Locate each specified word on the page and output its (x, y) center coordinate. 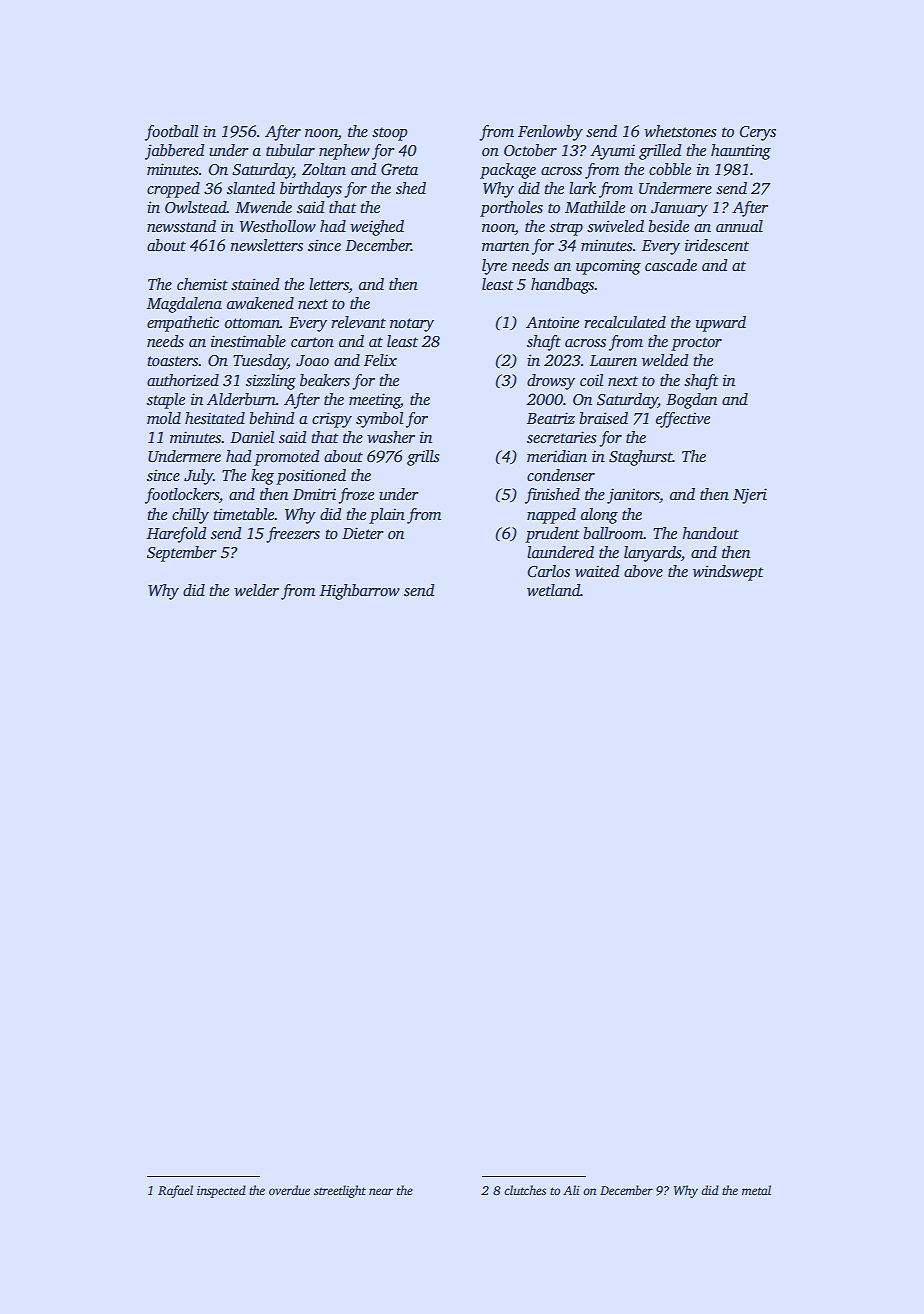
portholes (511, 209)
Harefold (177, 535)
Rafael (175, 1191)
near (381, 1191)
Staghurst (641, 458)
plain (387, 516)
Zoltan (324, 169)
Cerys (757, 133)
